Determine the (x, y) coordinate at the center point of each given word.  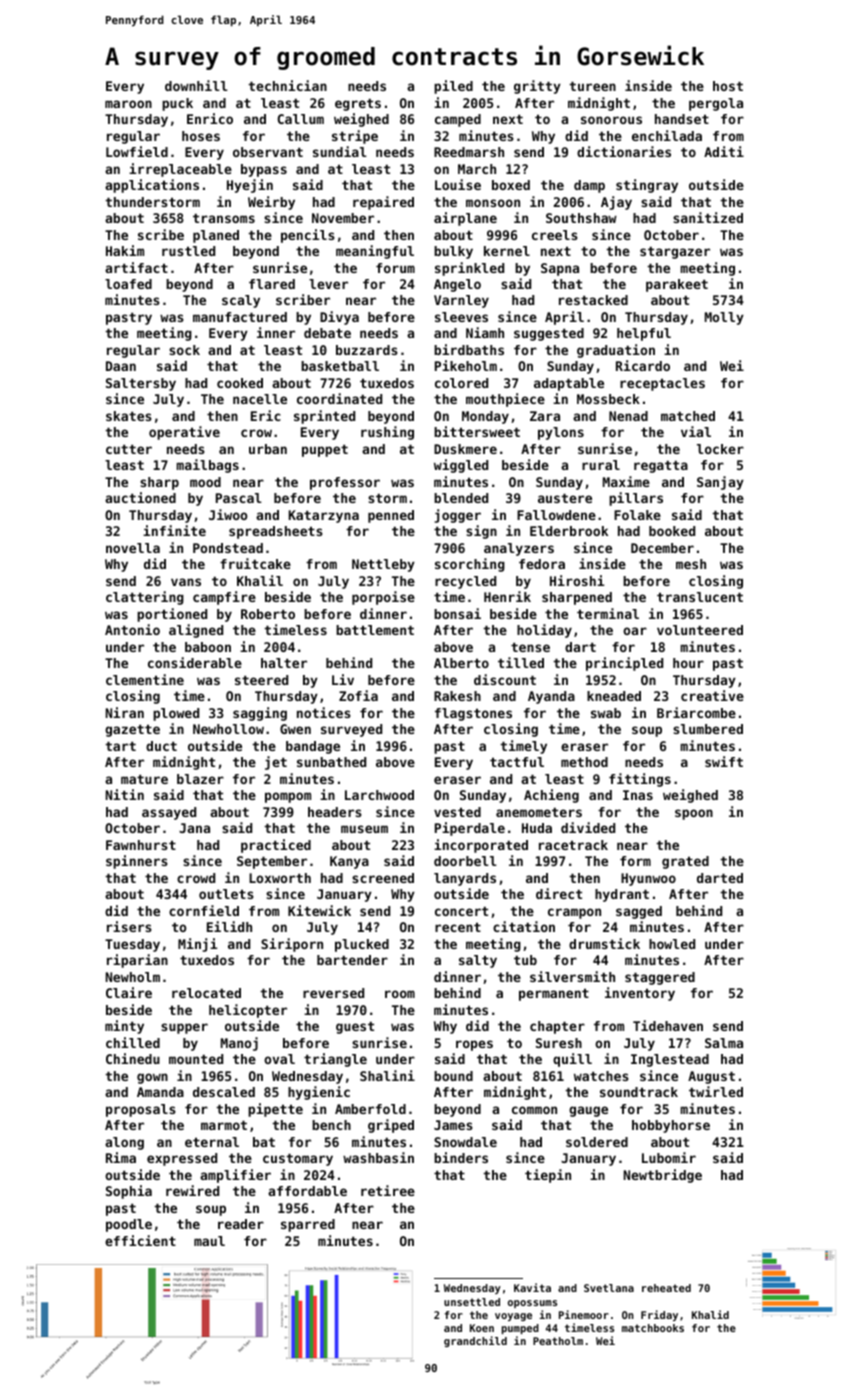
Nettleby (383, 565)
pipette (275, 1110)
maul (209, 1241)
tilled (521, 662)
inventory (640, 994)
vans (186, 582)
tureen (592, 86)
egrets (358, 104)
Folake (637, 515)
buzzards (367, 350)
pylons (561, 433)
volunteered (700, 630)
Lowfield (137, 151)
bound (453, 1076)
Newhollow (228, 729)
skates (129, 416)
